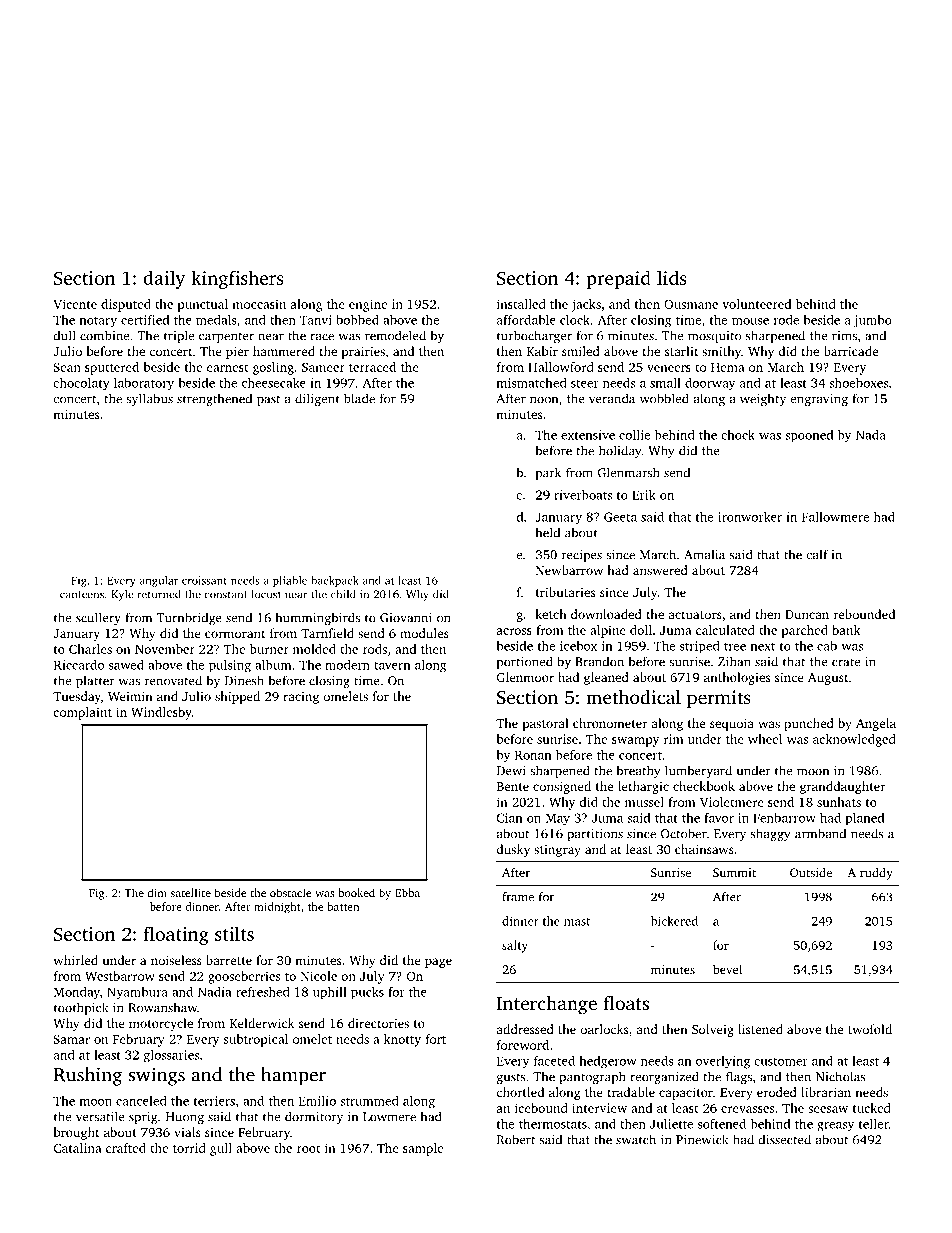  Describe the element at coordinates (553, 1124) in the screenshot. I see `thermostats` at that location.
